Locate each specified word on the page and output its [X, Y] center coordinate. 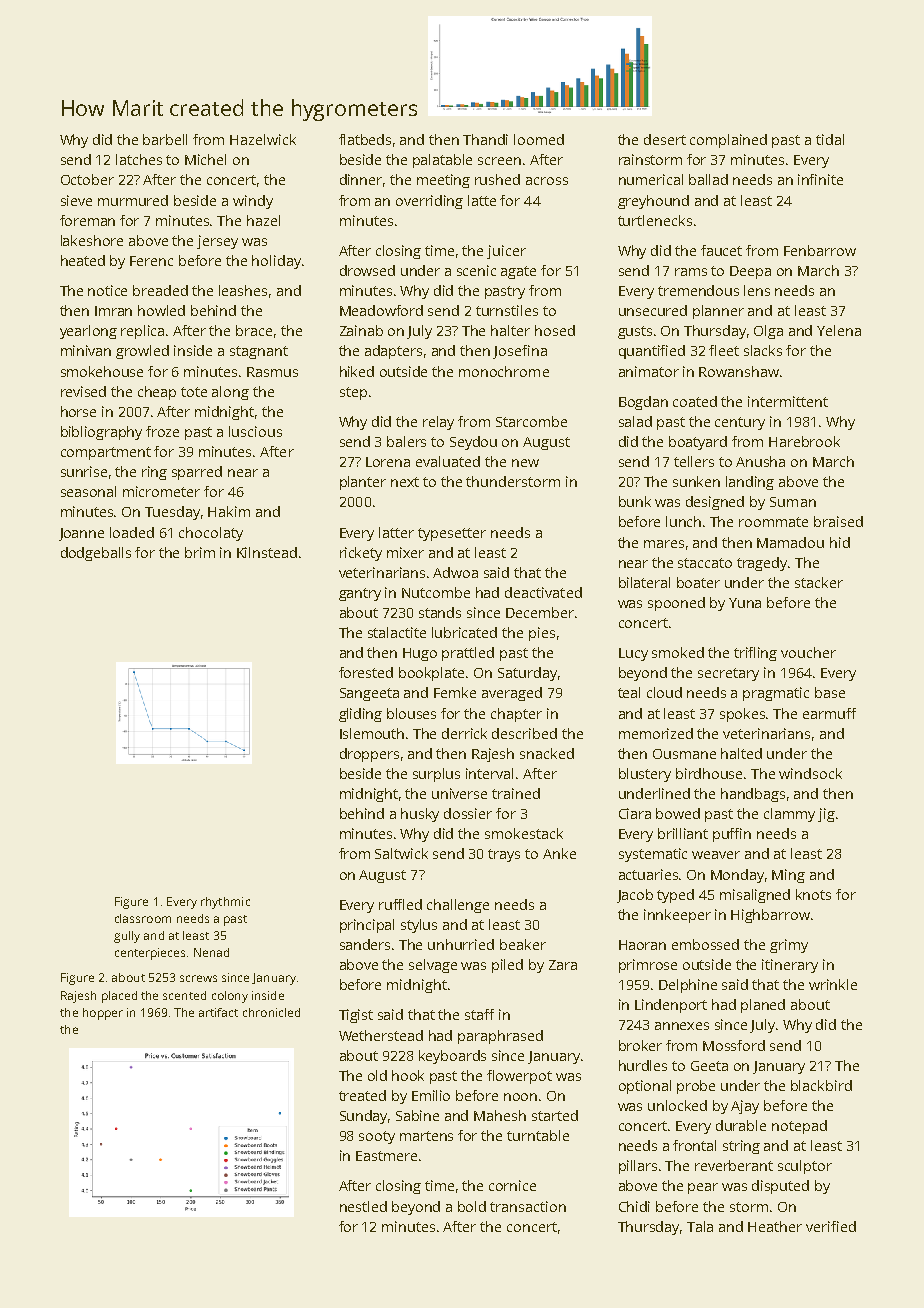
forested [366, 672]
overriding [429, 202]
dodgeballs [96, 554]
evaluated [448, 461]
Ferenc [151, 261]
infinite [820, 179]
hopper [103, 1014]
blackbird [821, 1085]
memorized [656, 733]
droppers [369, 755]
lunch [683, 521]
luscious [255, 431]
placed [119, 997]
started [555, 1115]
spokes [743, 715]
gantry [360, 594]
